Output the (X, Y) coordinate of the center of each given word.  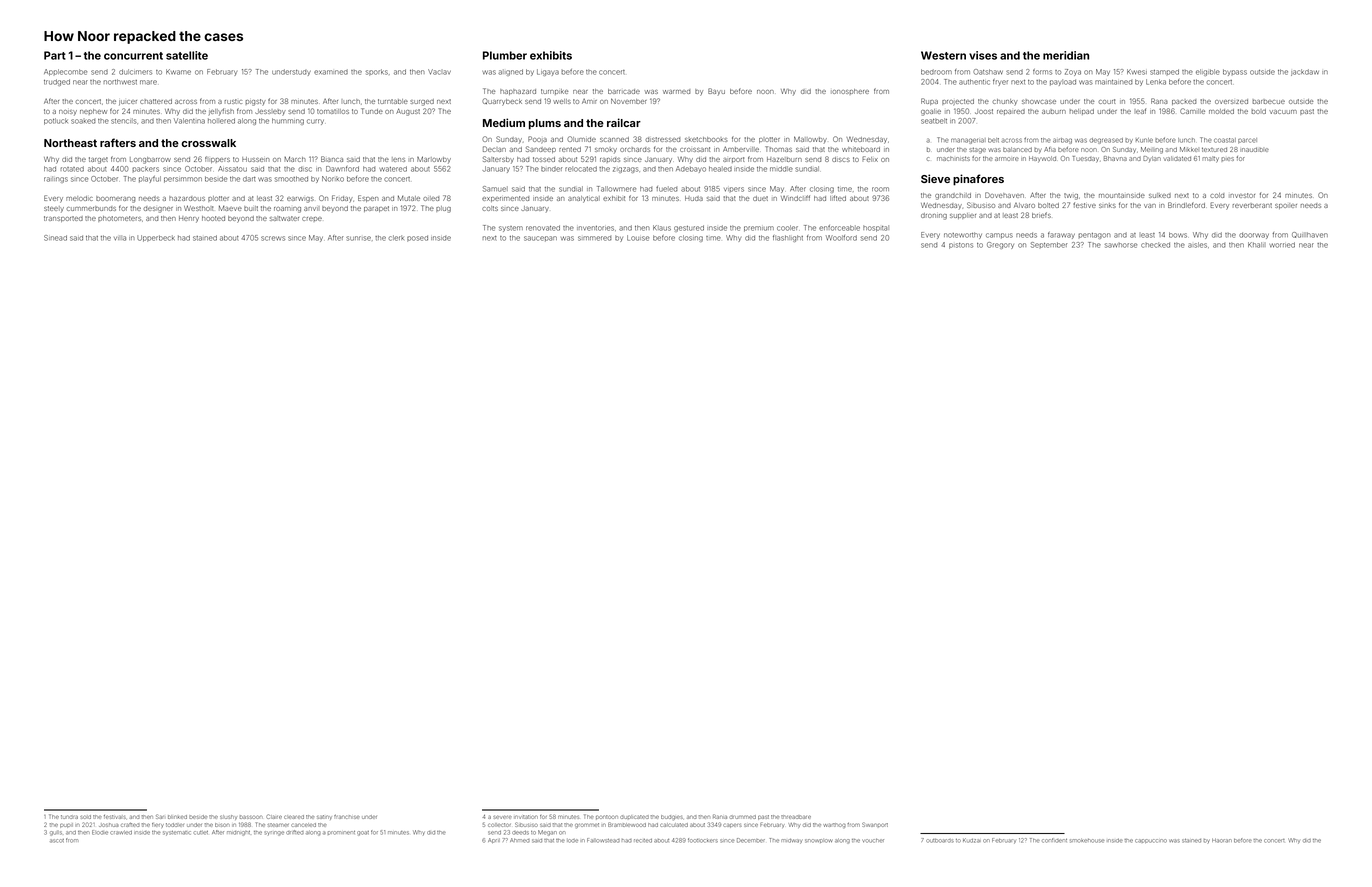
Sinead (55, 238)
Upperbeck (156, 238)
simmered (594, 238)
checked (1155, 245)
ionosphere (850, 92)
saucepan (540, 239)
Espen (368, 198)
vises (983, 55)
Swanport (875, 824)
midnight (238, 833)
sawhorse (1121, 245)
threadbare (796, 817)
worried (1282, 245)
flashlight (788, 238)
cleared (294, 817)
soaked (83, 121)
